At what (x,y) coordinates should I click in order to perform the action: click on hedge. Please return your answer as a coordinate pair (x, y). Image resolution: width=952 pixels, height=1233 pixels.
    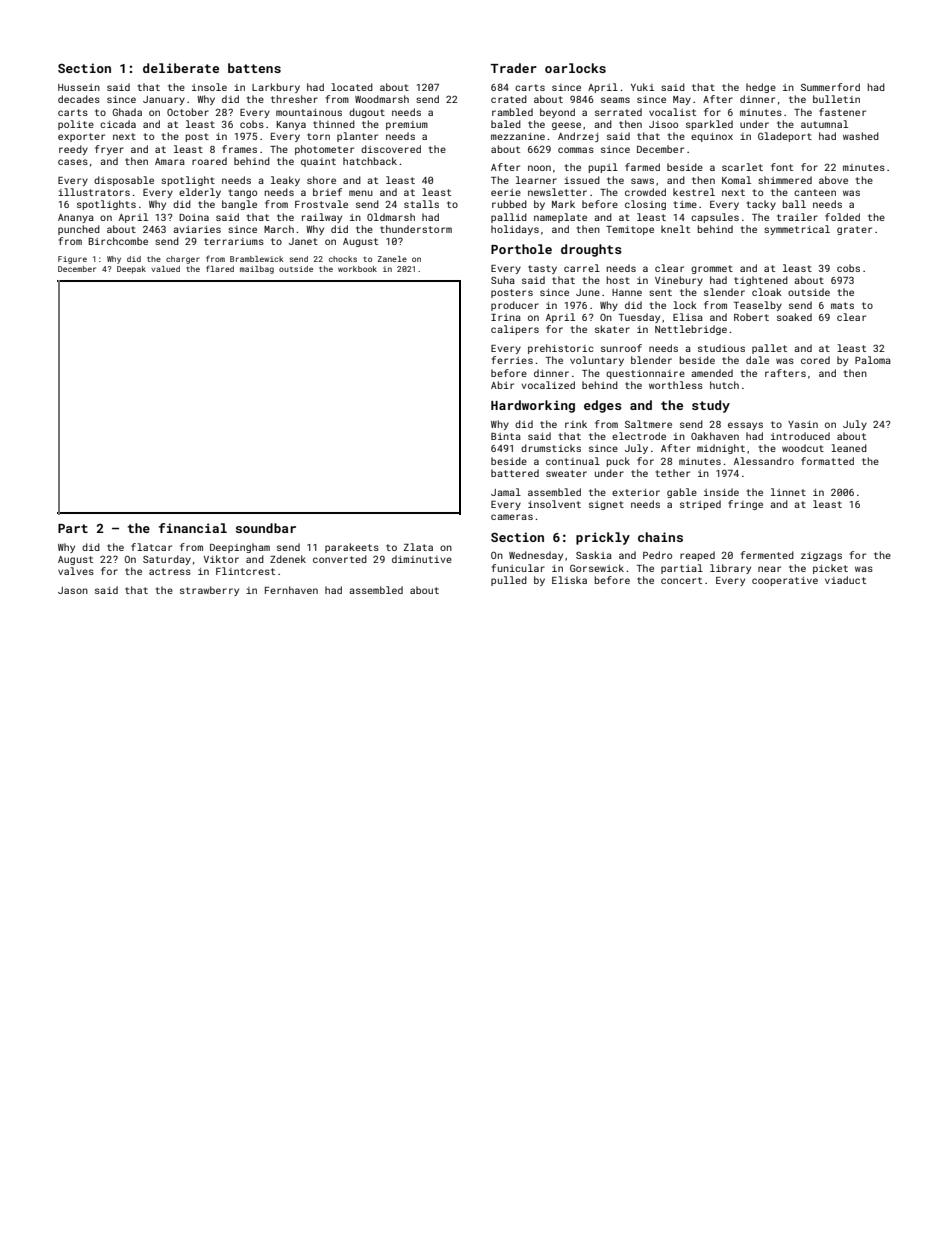
    Looking at the image, I should click on (761, 88).
